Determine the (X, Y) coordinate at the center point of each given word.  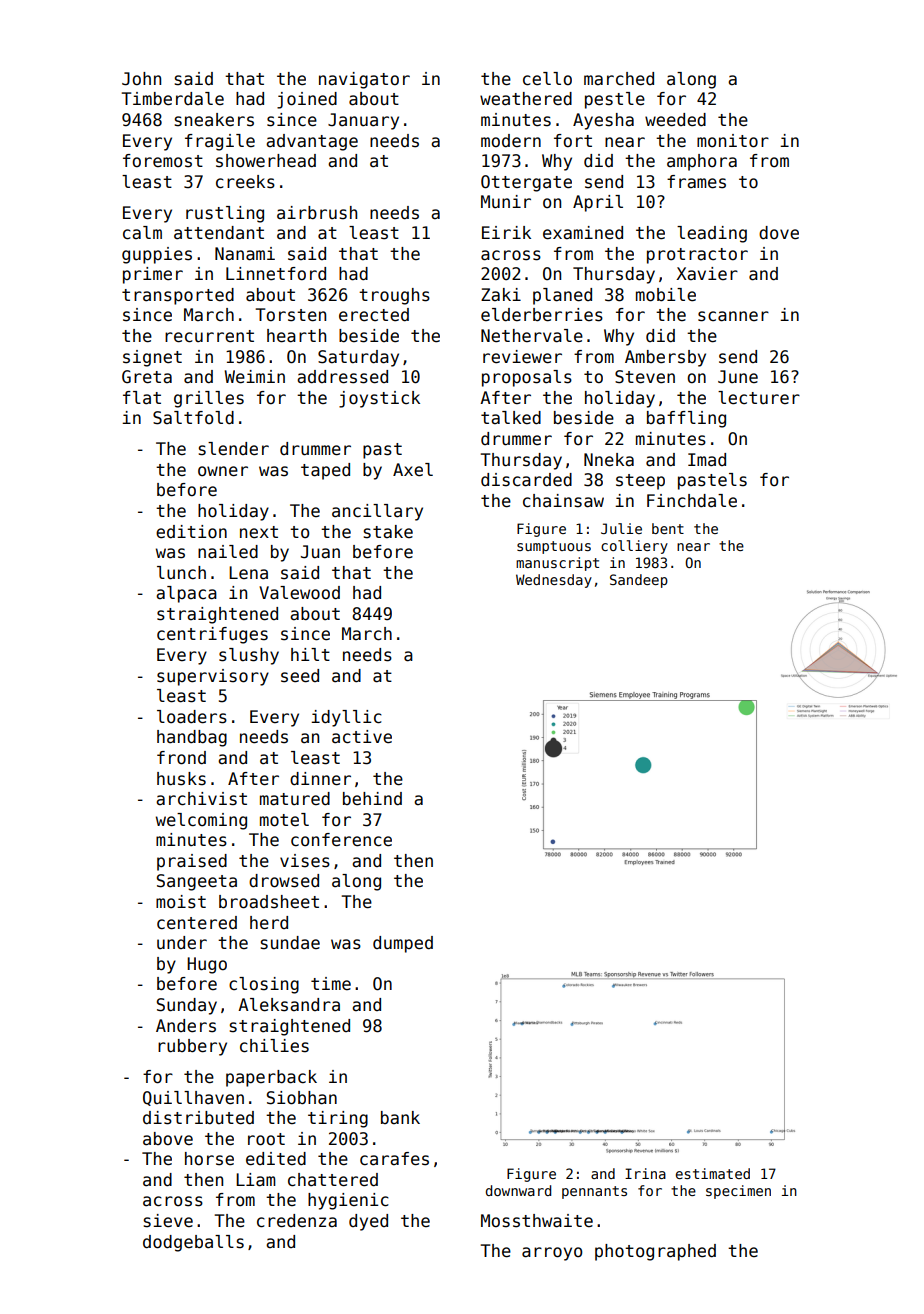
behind (372, 799)
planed (562, 296)
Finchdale (692, 501)
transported (178, 296)
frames (696, 182)
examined (583, 233)
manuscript (557, 564)
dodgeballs (193, 1243)
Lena (248, 573)
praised (192, 862)
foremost (163, 161)
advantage (312, 142)
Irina (645, 1173)
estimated (713, 1173)
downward (518, 1190)
